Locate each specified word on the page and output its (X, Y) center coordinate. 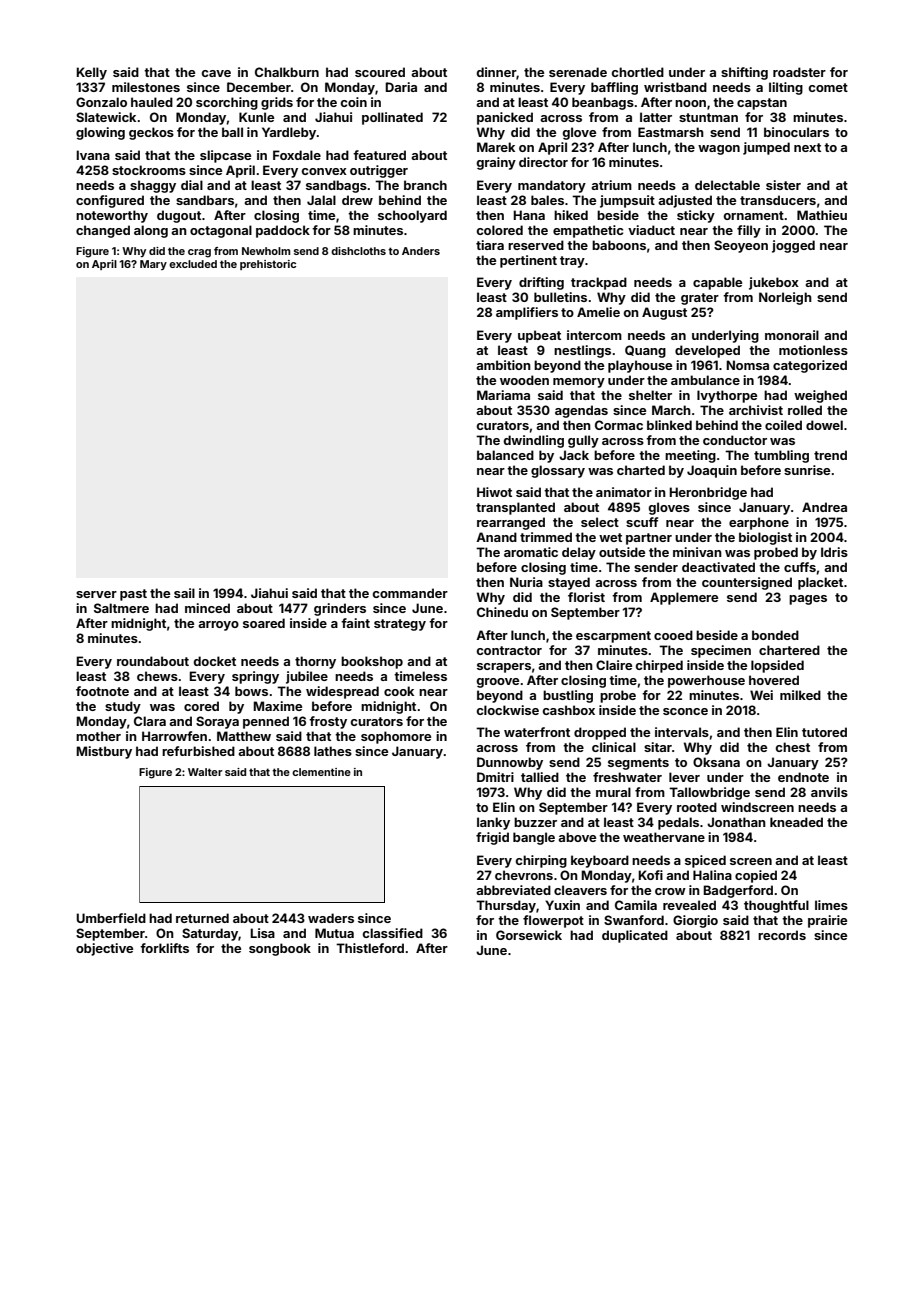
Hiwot (494, 492)
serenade (578, 72)
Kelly (91, 73)
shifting (744, 73)
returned (202, 918)
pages (808, 600)
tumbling (781, 456)
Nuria (526, 582)
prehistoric (268, 265)
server (96, 594)
